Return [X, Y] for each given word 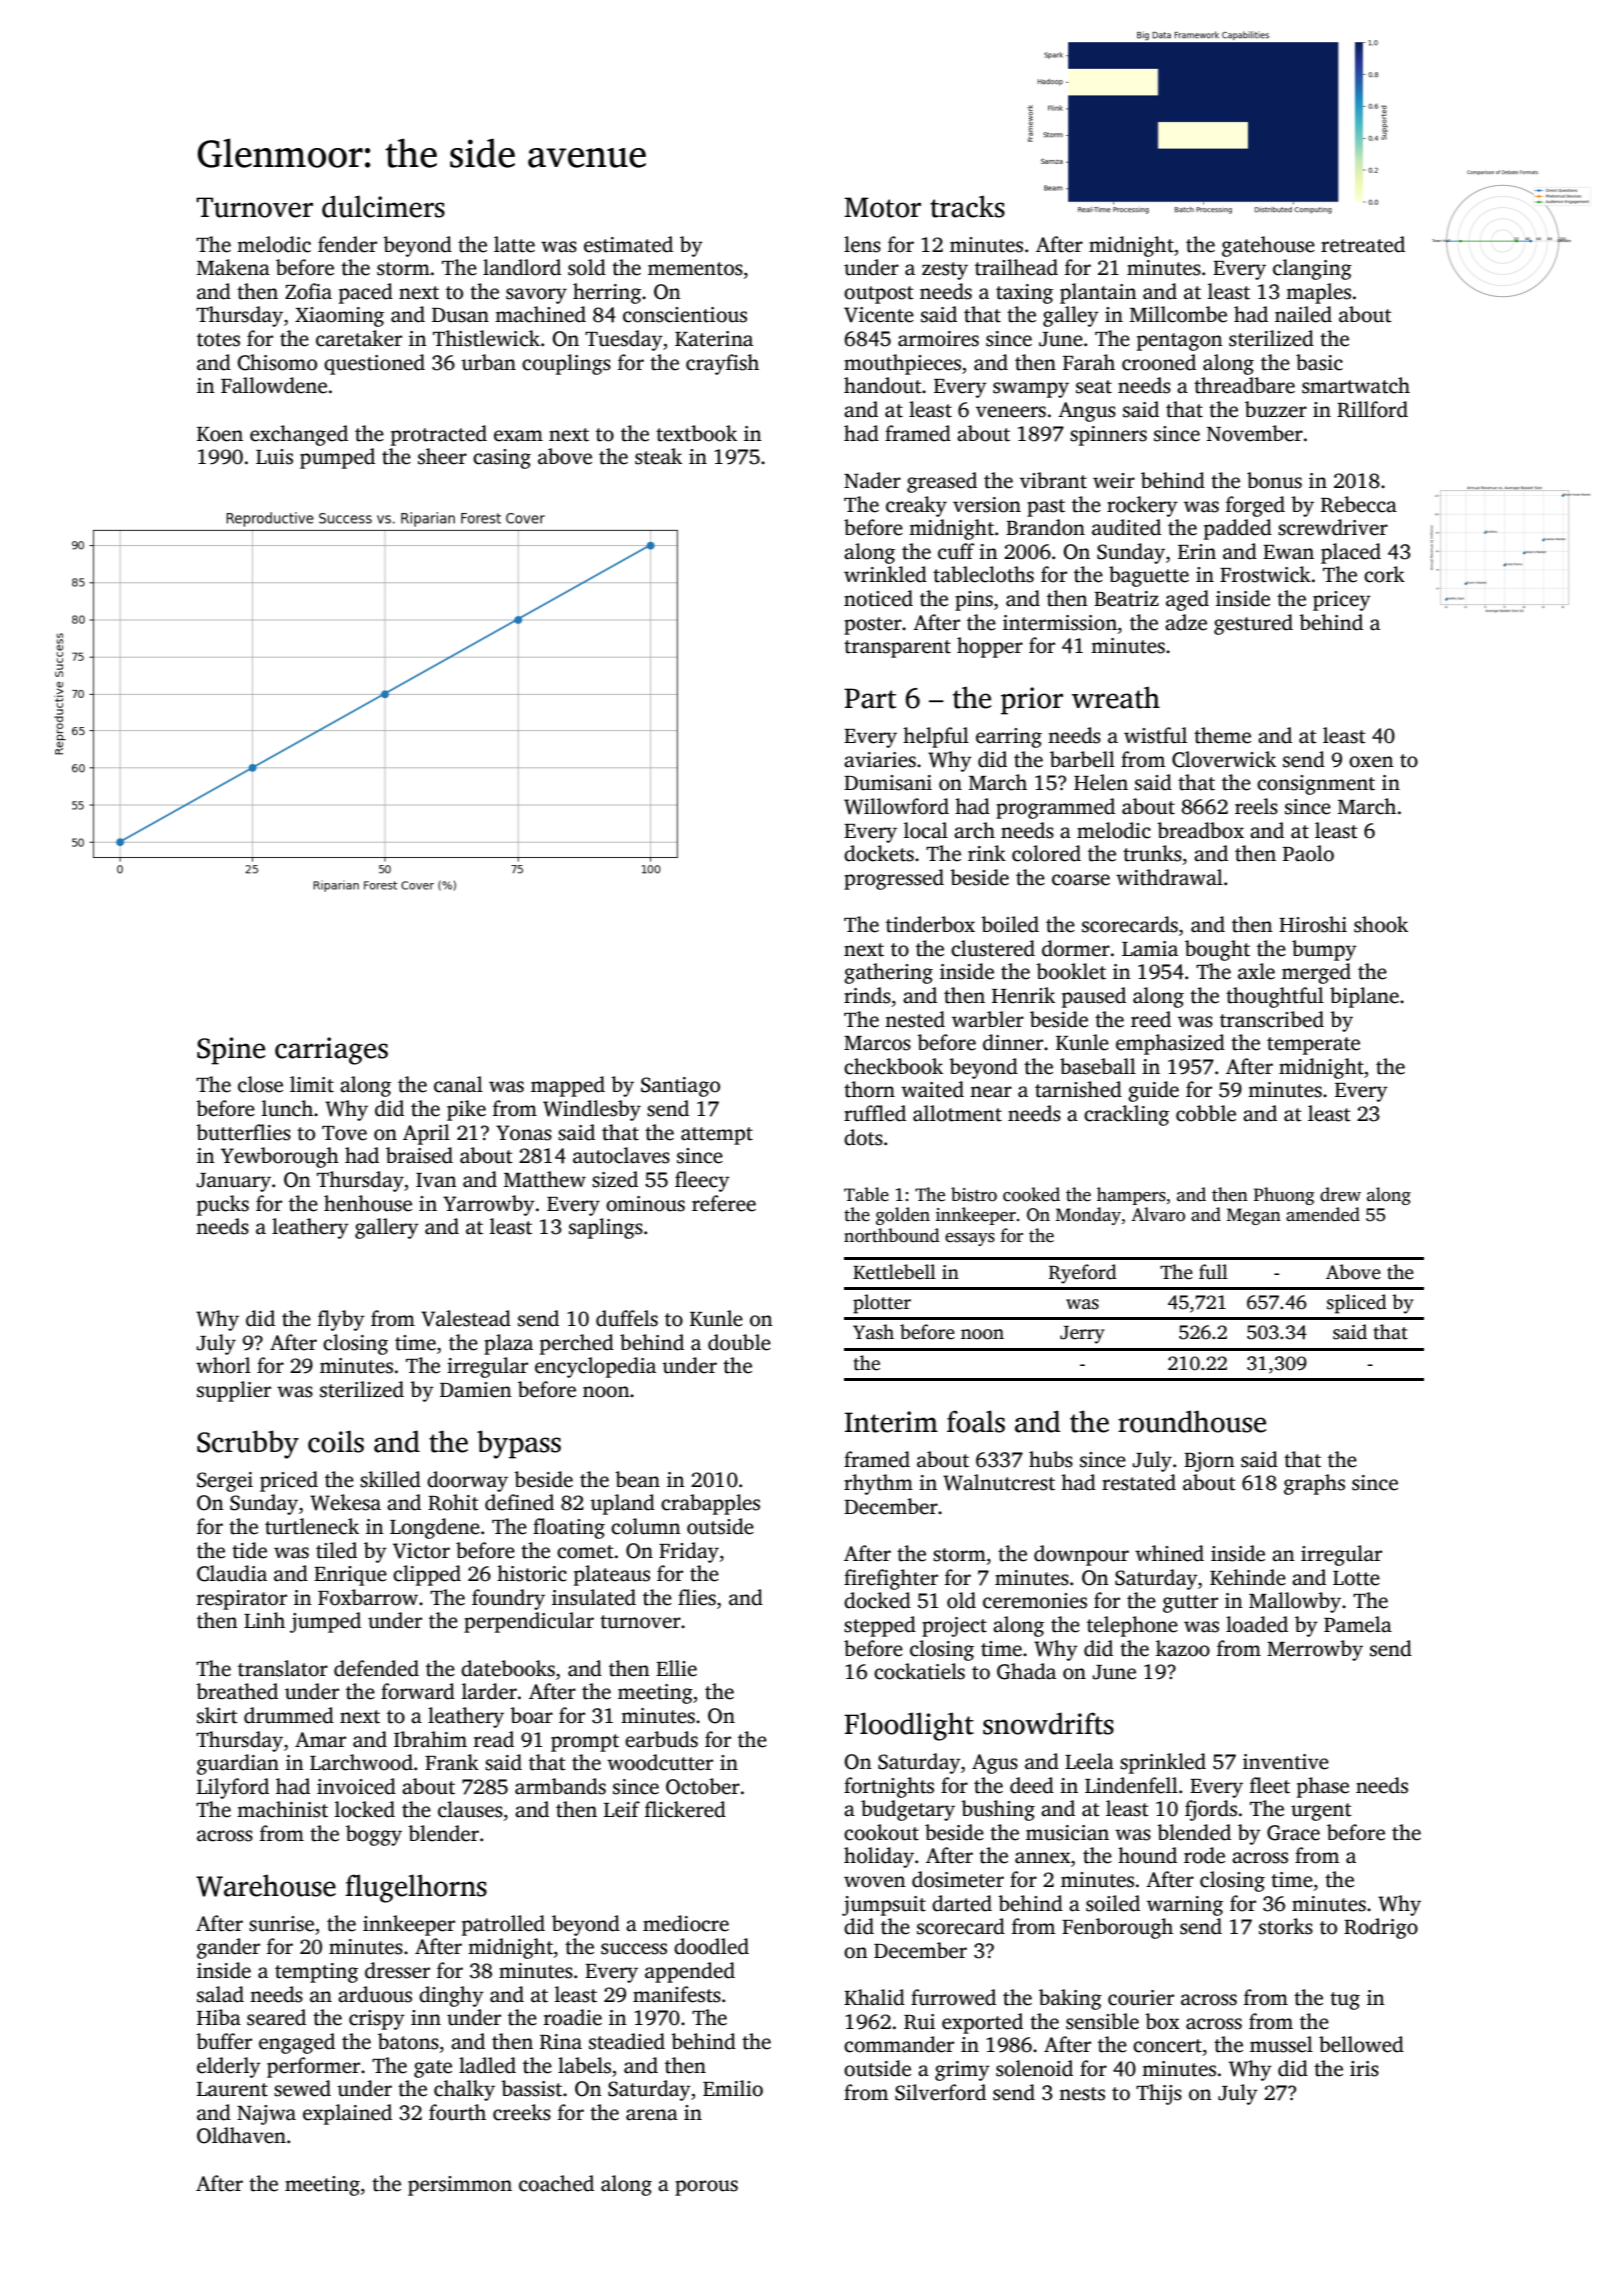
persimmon [460, 2186]
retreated [1363, 244]
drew [1340, 1194]
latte [514, 244]
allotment [957, 1113]
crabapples [710, 1504]
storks [1286, 1926]
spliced [1357, 1304]
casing [502, 459]
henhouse [368, 1203]
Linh [264, 1620]
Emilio [733, 2088]
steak [658, 456]
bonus [1274, 480]
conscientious [685, 315]
